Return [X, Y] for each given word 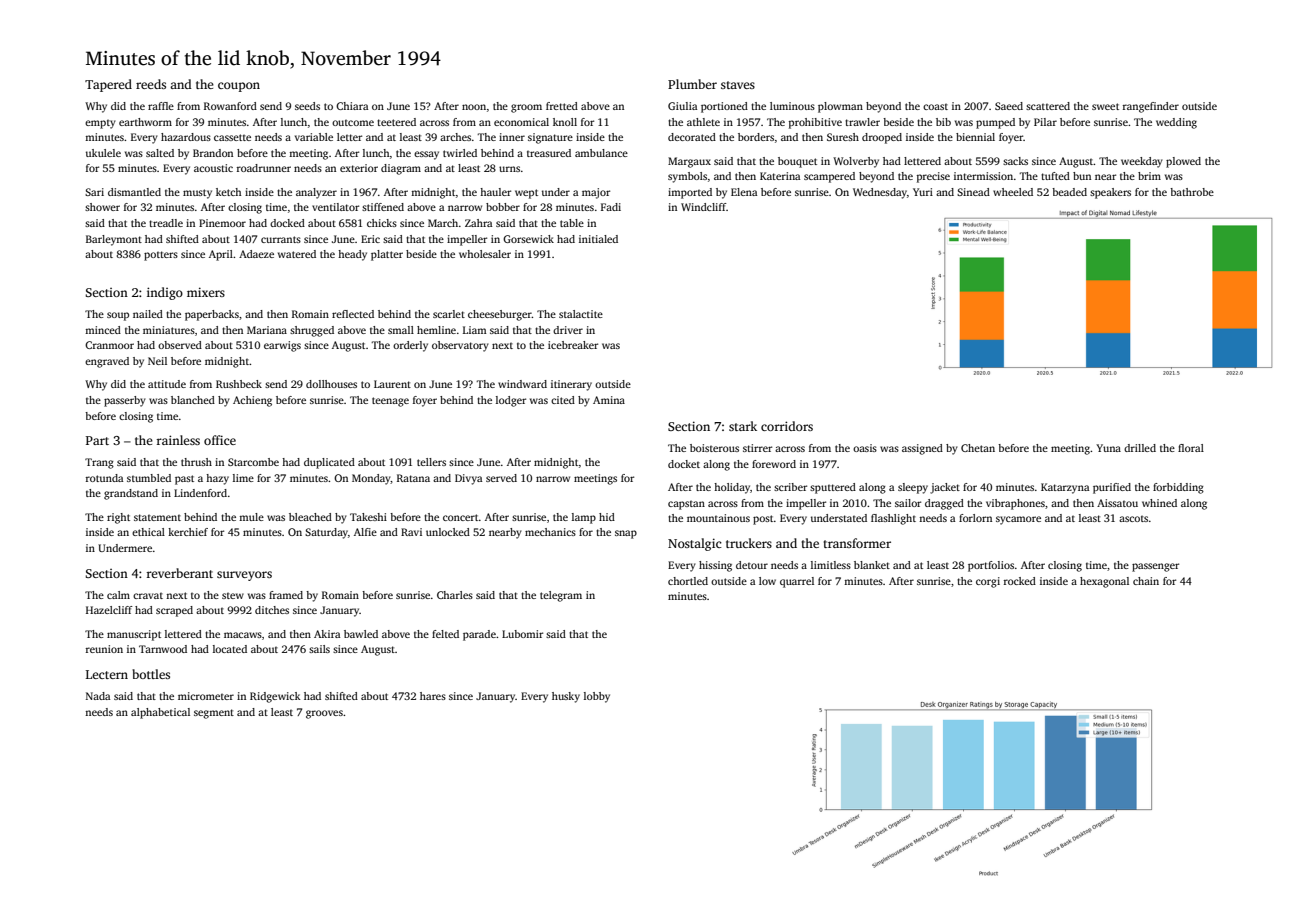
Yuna [1108, 448]
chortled [688, 581]
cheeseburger [500, 315]
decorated [692, 137]
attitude [167, 384]
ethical [148, 532]
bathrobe [1192, 192]
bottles [151, 674]
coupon [239, 87]
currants [281, 239]
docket [684, 464]
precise [933, 177]
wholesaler [485, 254]
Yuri [923, 192]
